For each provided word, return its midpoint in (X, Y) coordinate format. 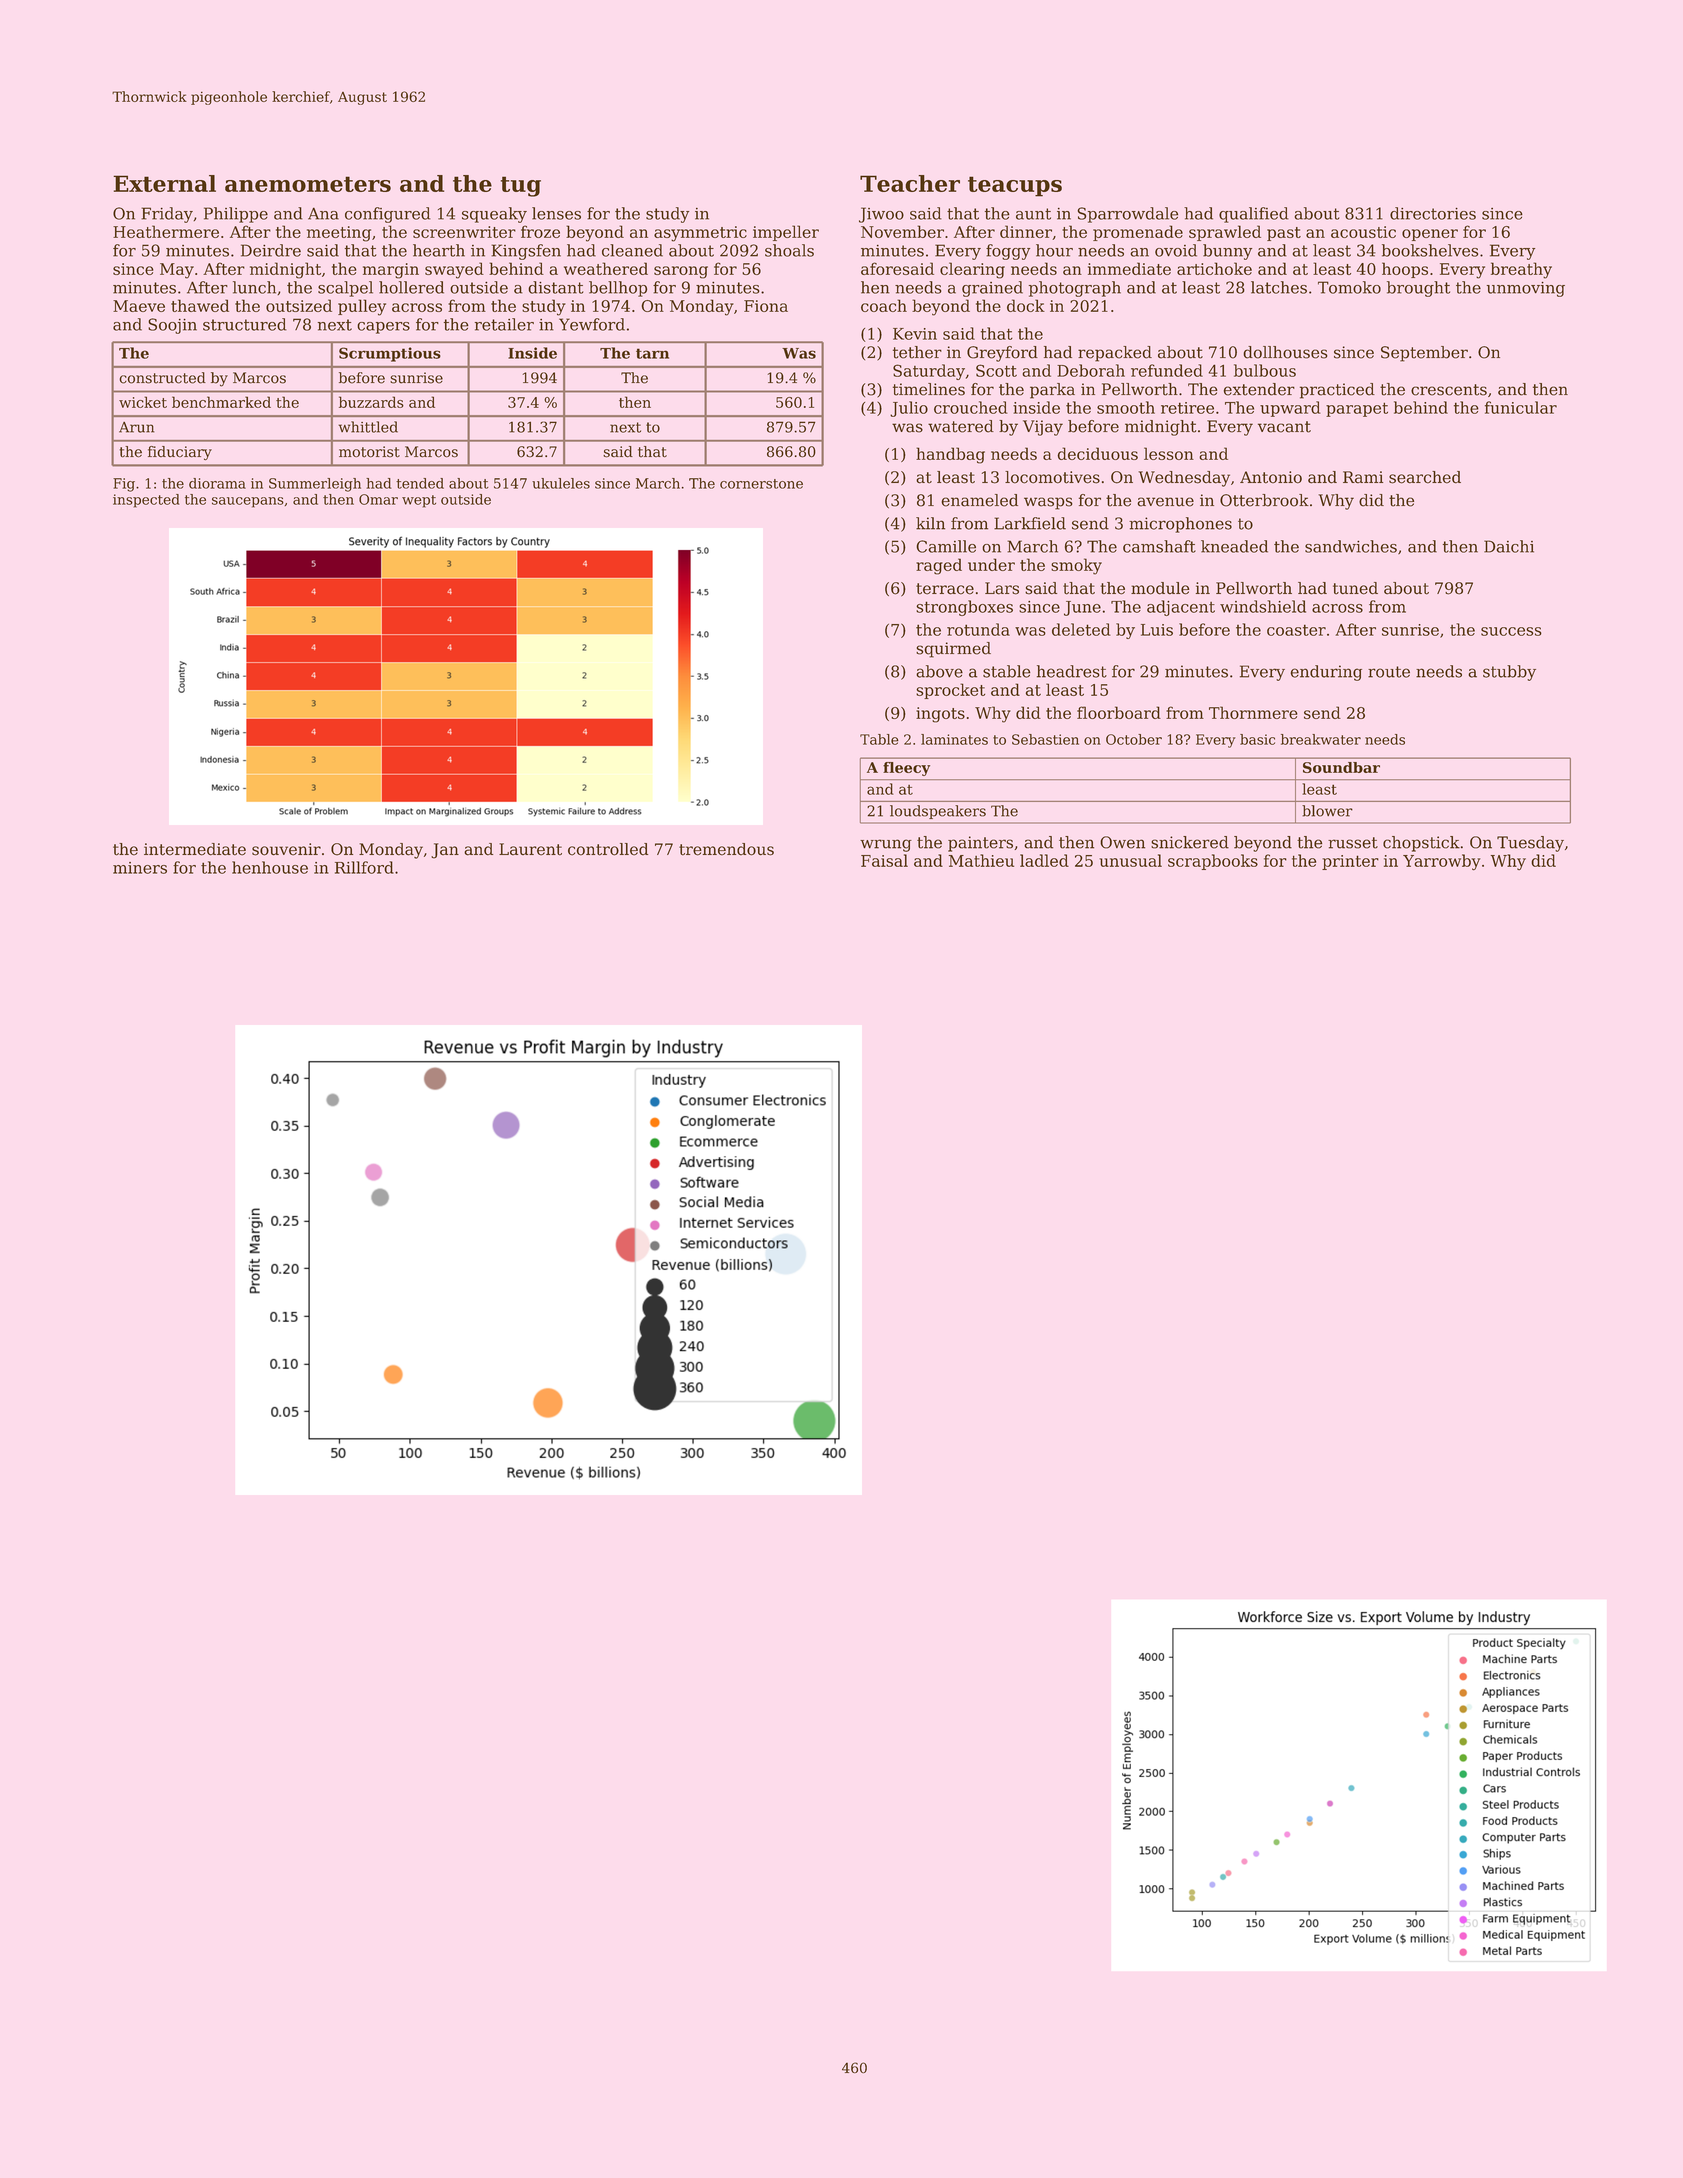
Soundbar (1341, 767)
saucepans (248, 502)
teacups (1015, 186)
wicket (143, 402)
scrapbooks (1213, 862)
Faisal (884, 860)
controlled (608, 849)
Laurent (530, 849)
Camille (946, 546)
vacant (1284, 427)
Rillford (364, 867)
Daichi (1509, 546)
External (164, 183)
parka (1052, 391)
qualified (1254, 215)
